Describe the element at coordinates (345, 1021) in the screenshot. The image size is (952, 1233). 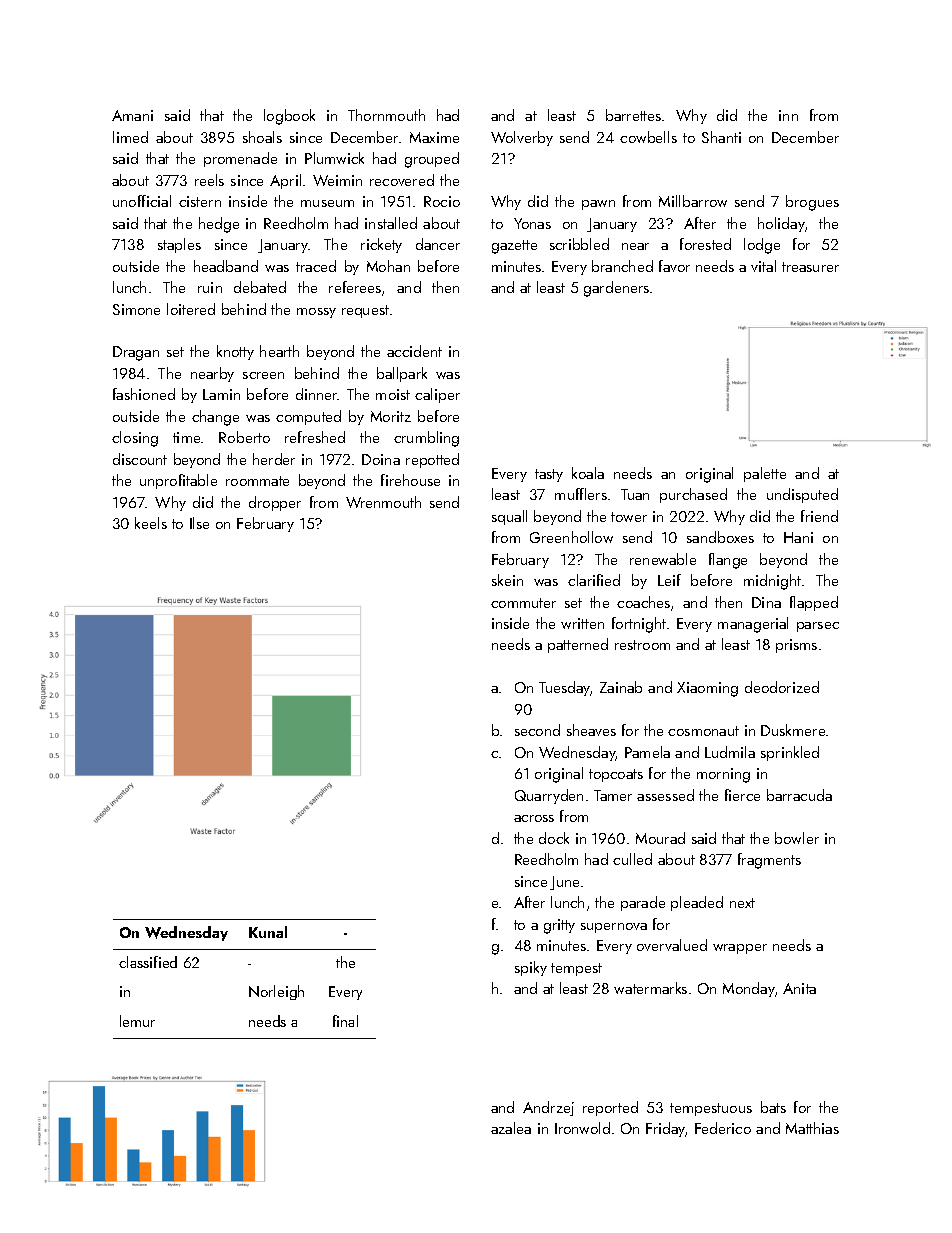
I see `final` at that location.
